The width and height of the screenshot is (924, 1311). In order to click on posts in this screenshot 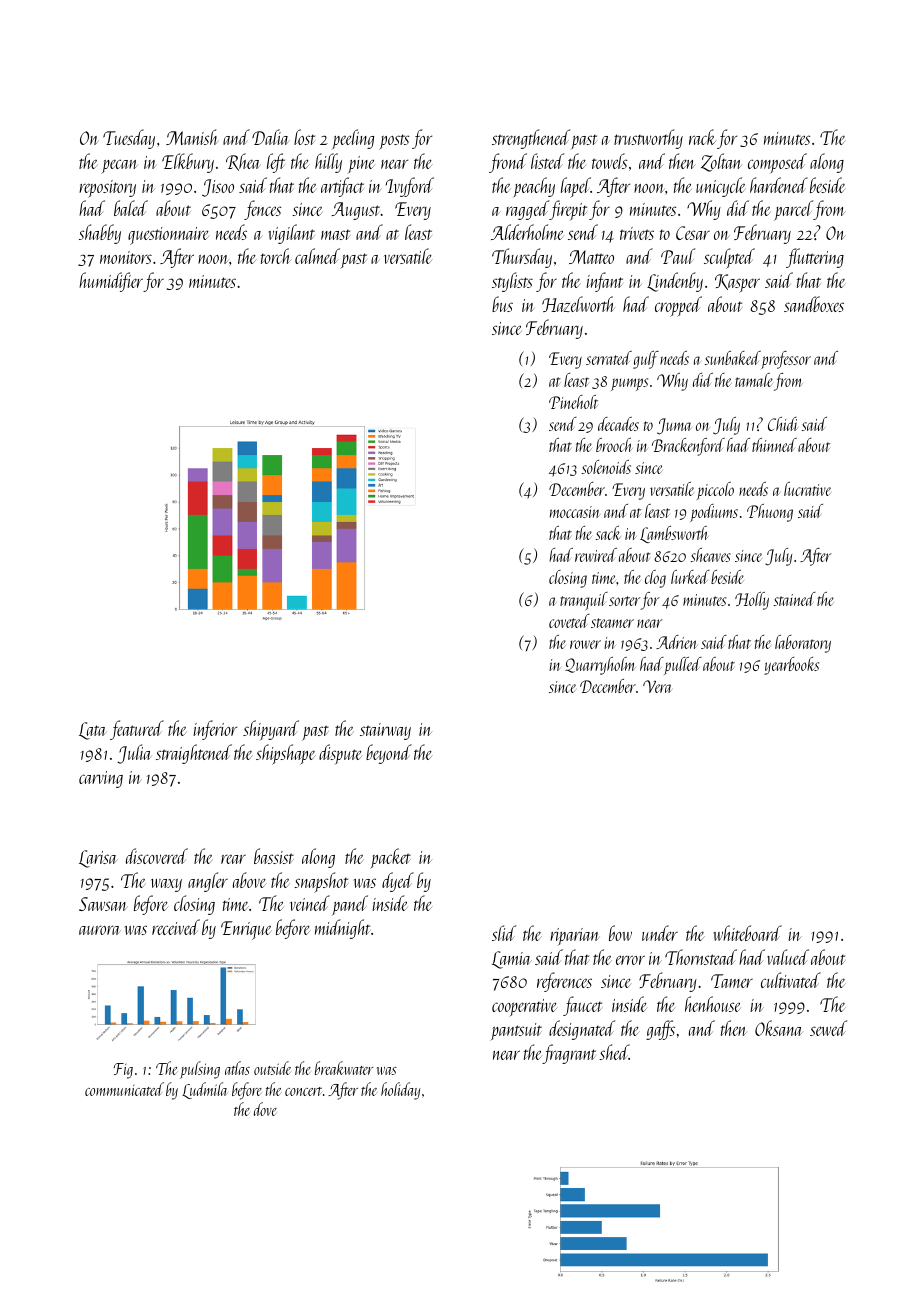, I will do `click(394, 142)`.
